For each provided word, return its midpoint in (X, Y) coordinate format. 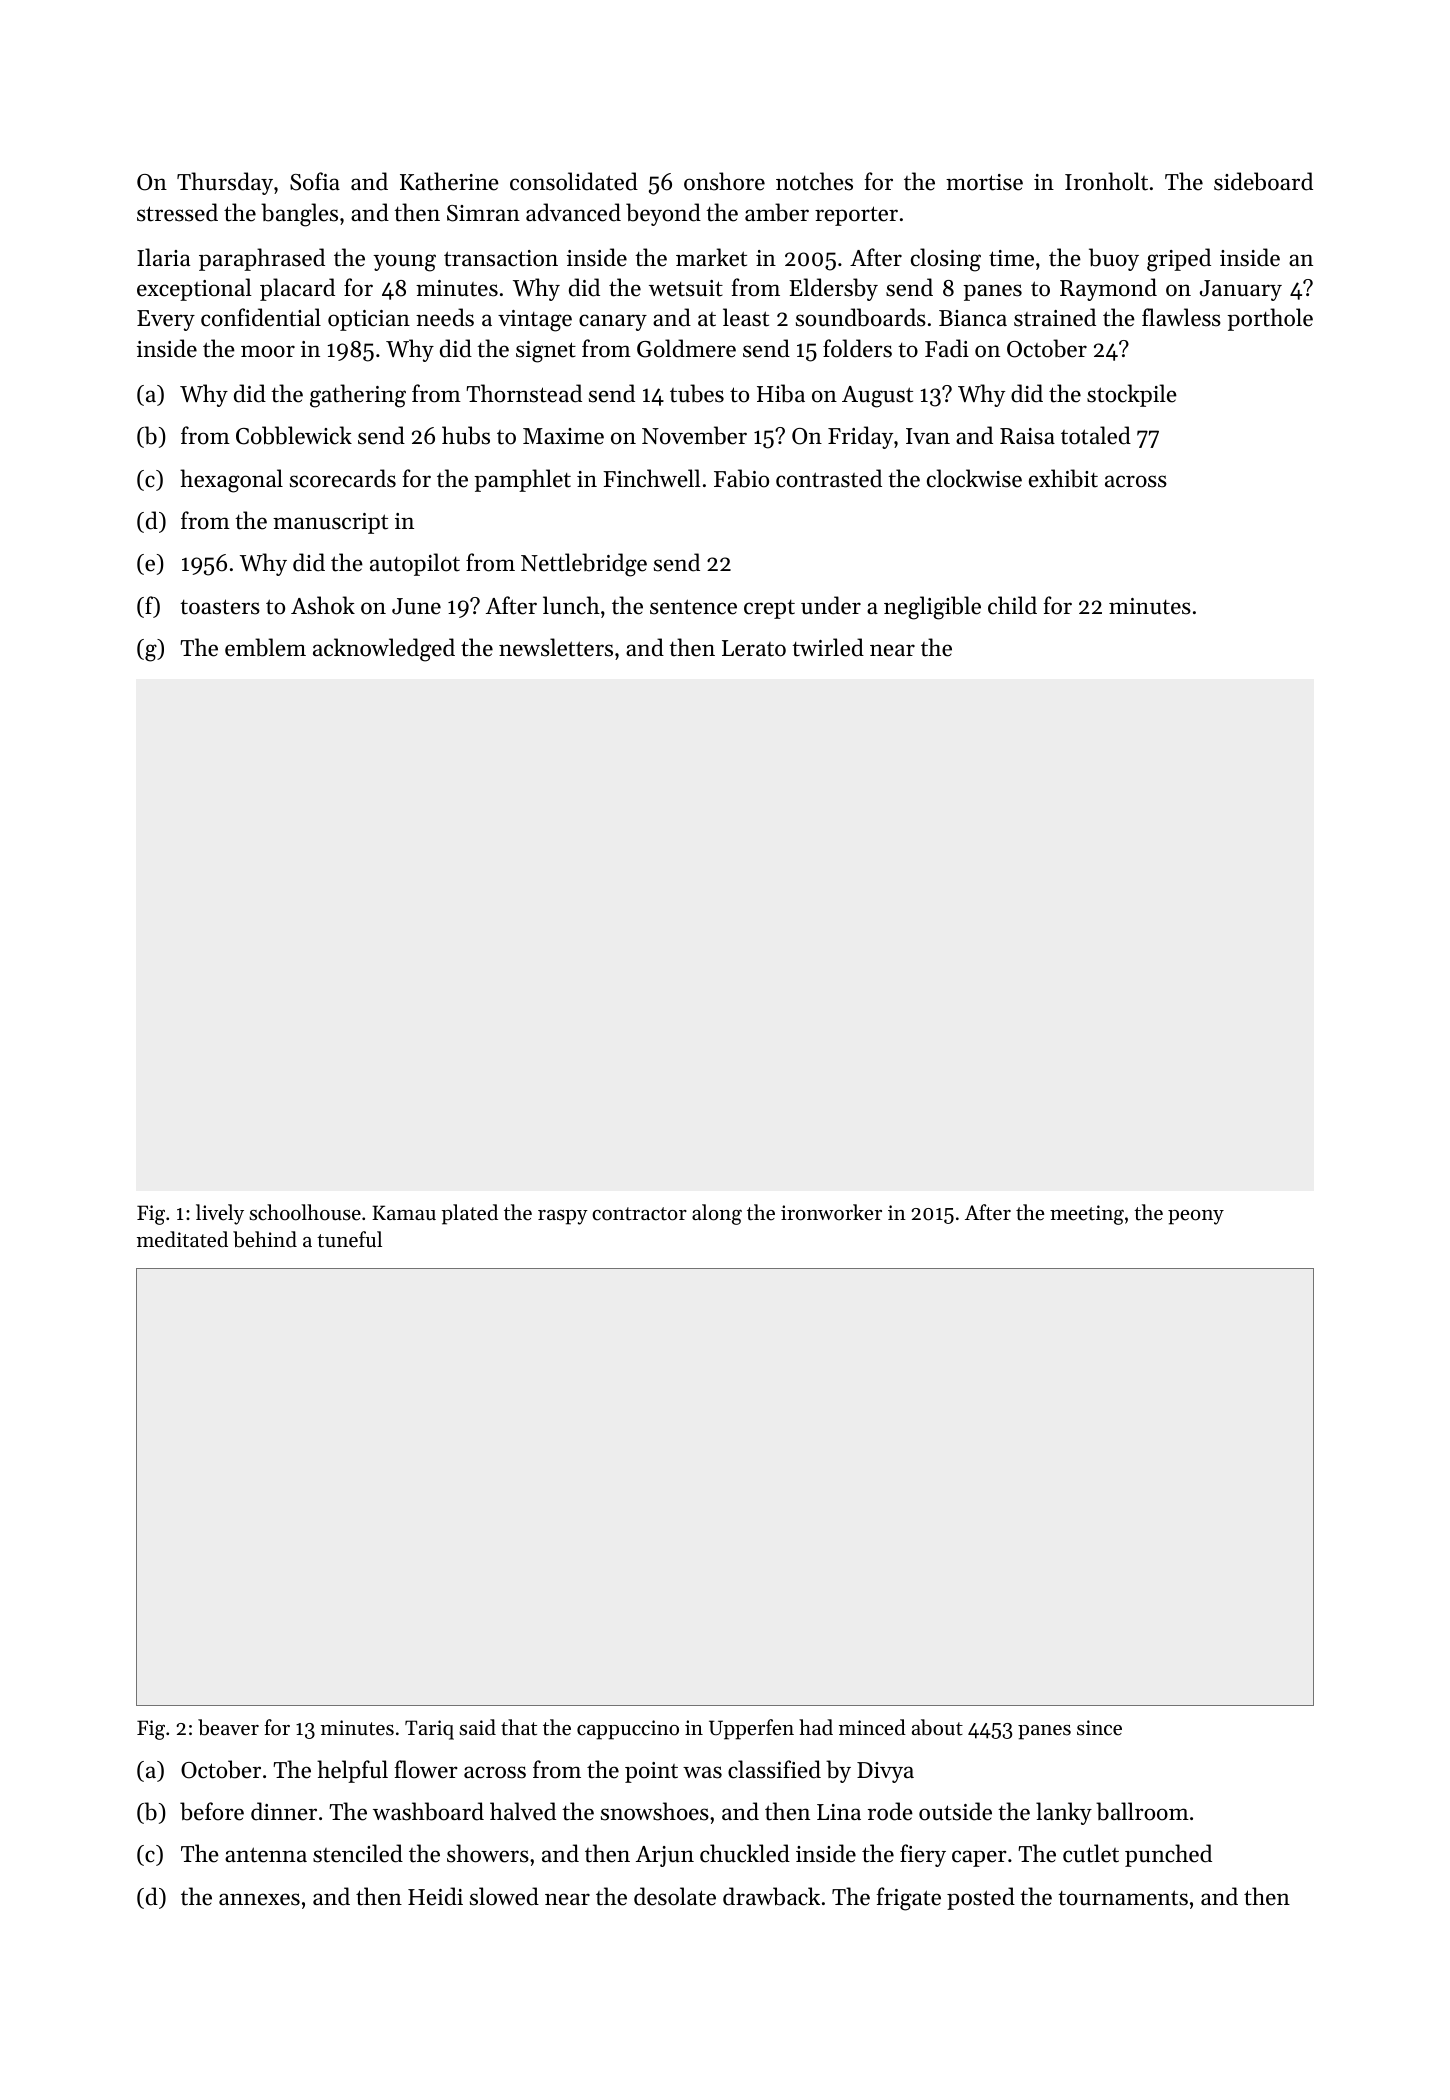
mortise (984, 182)
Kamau (404, 1212)
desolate (675, 1896)
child (1012, 605)
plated (469, 1214)
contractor (639, 1214)
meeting (1087, 1215)
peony (1196, 1217)
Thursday (225, 183)
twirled (828, 647)
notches (814, 181)
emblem (265, 647)
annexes (259, 1899)
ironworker (831, 1212)
